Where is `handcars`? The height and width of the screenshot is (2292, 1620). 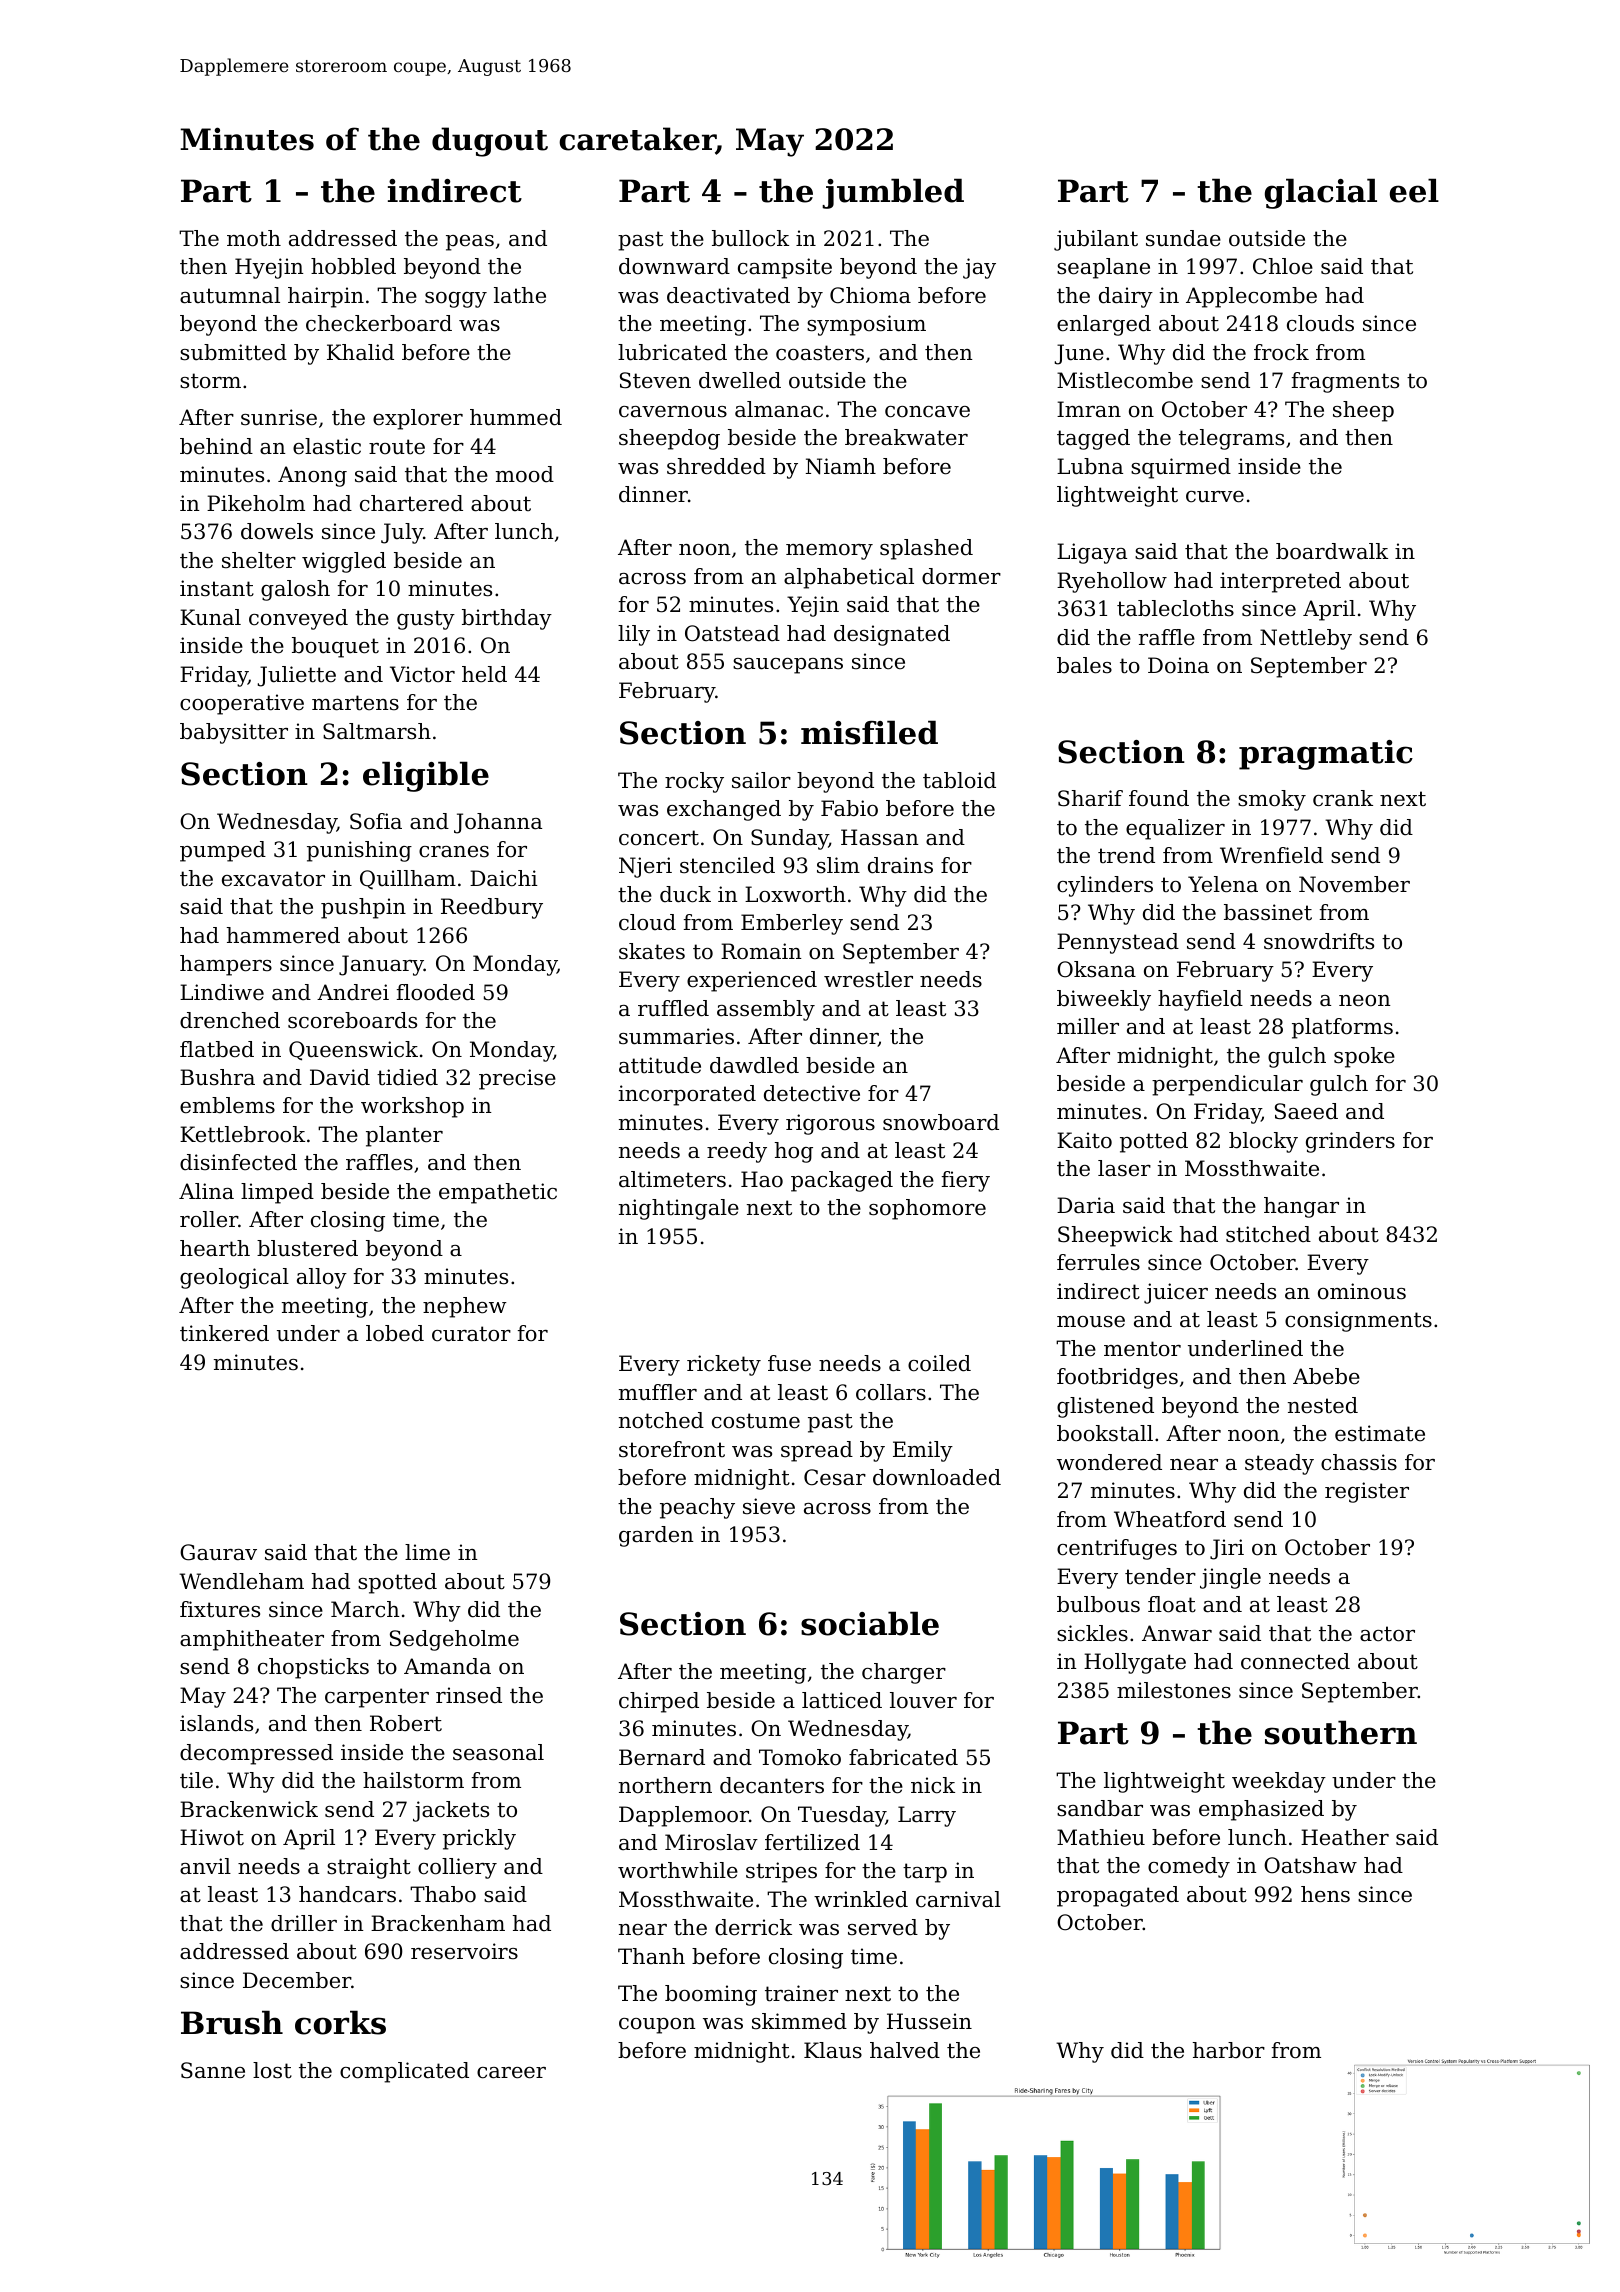
handcars is located at coordinates (347, 1894).
